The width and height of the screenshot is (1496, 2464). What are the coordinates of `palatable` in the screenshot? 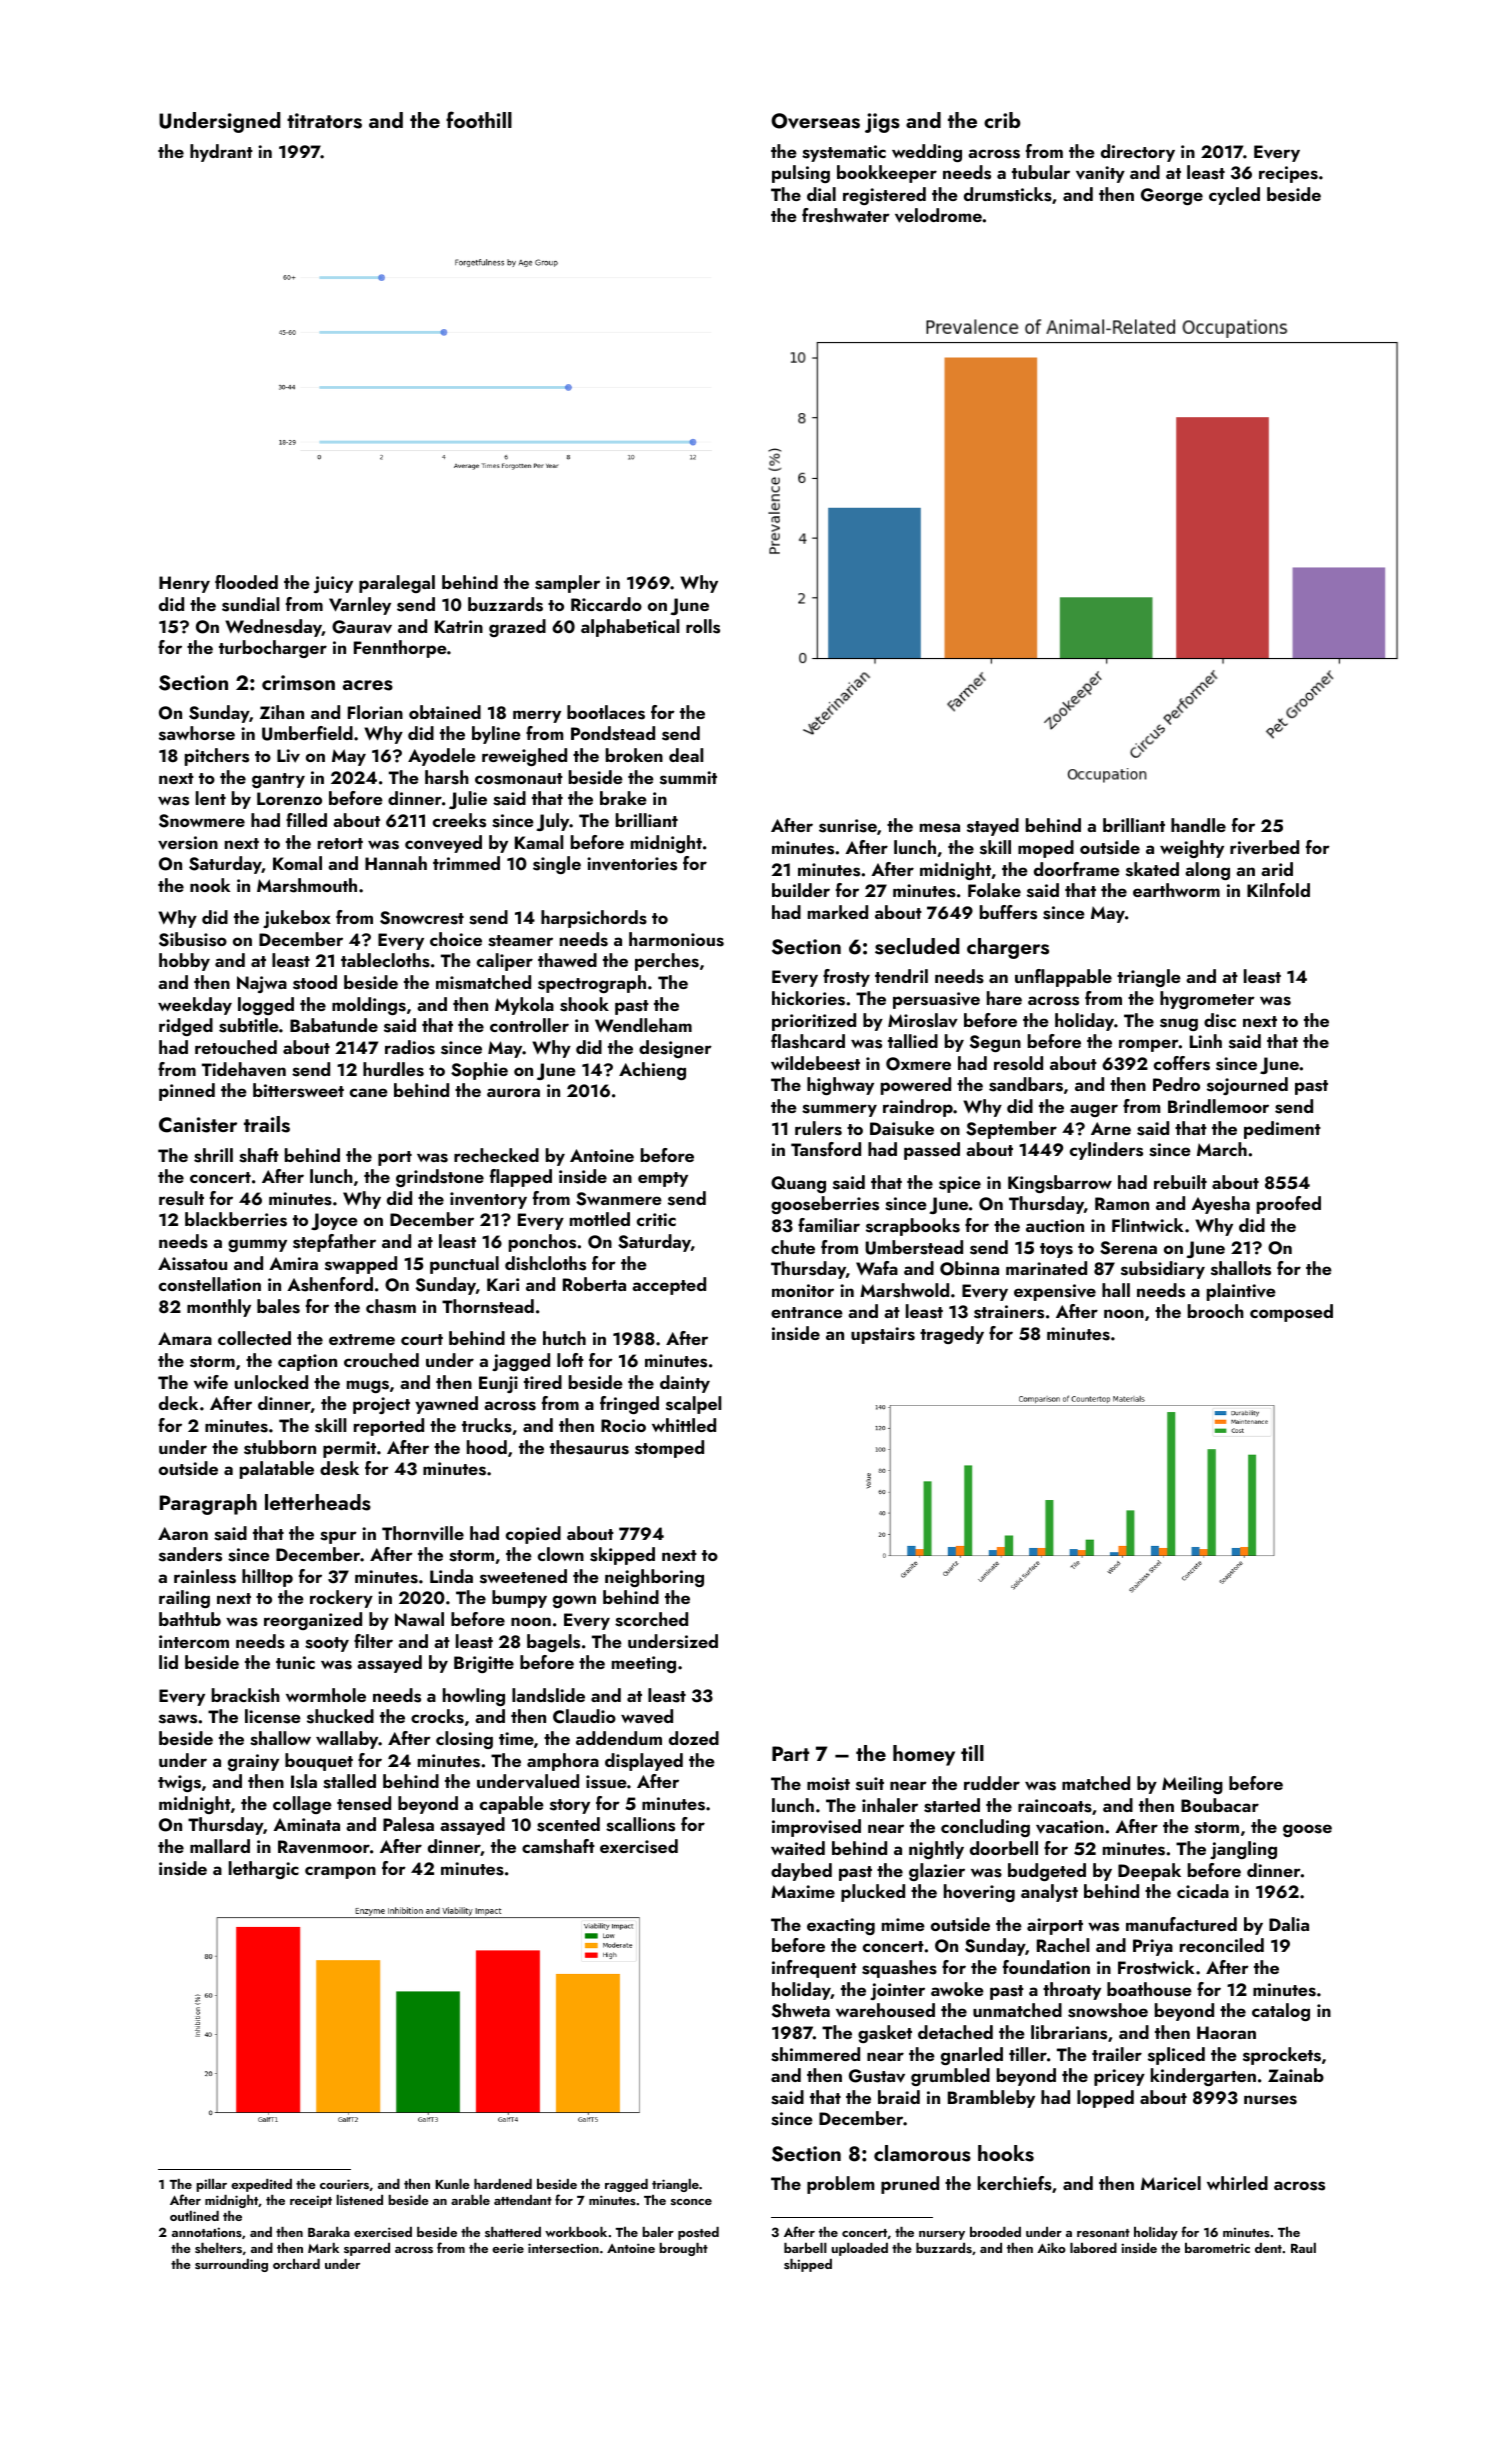 It's located at (277, 1470).
